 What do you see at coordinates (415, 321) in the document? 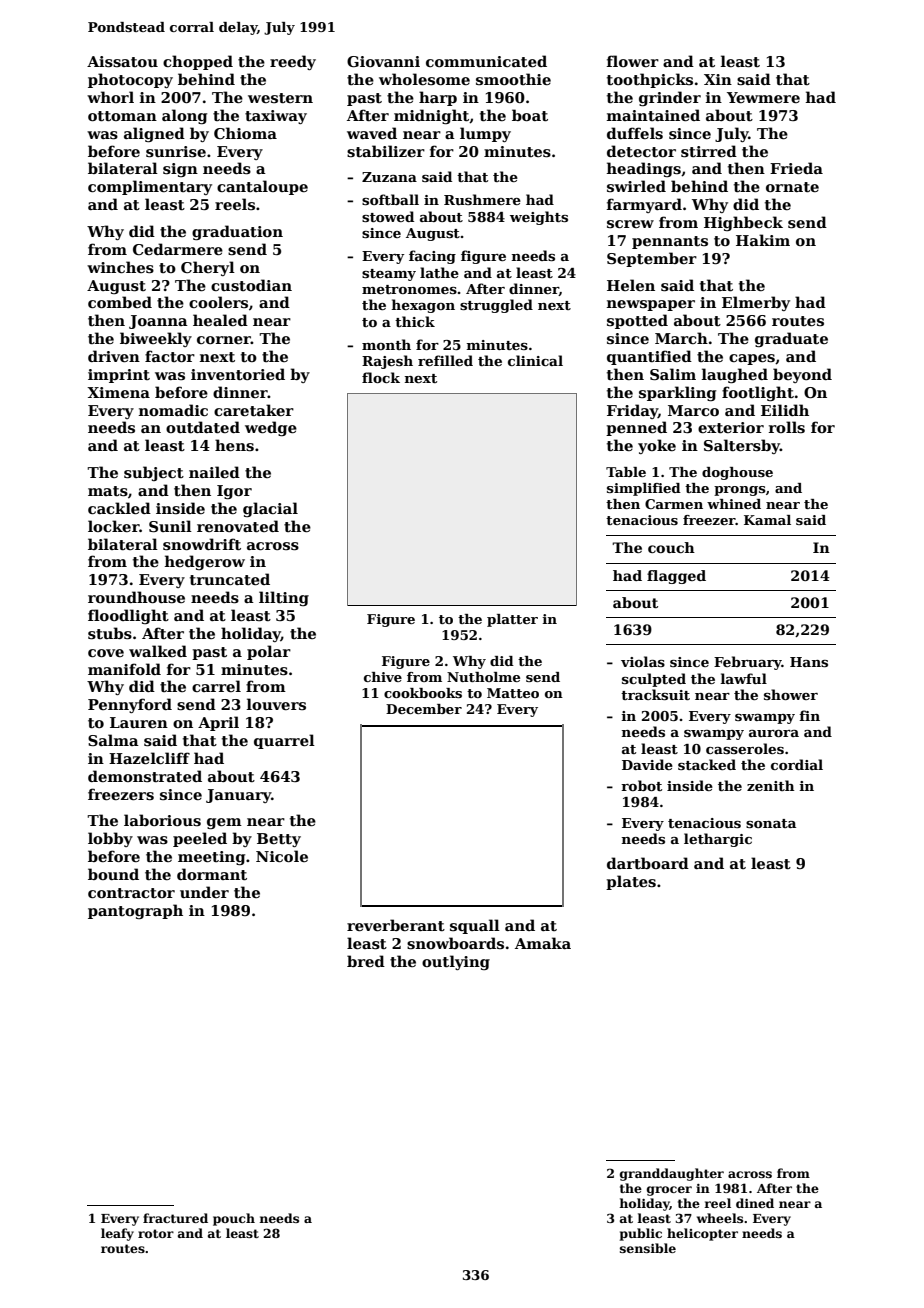
I see `thick` at bounding box center [415, 321].
